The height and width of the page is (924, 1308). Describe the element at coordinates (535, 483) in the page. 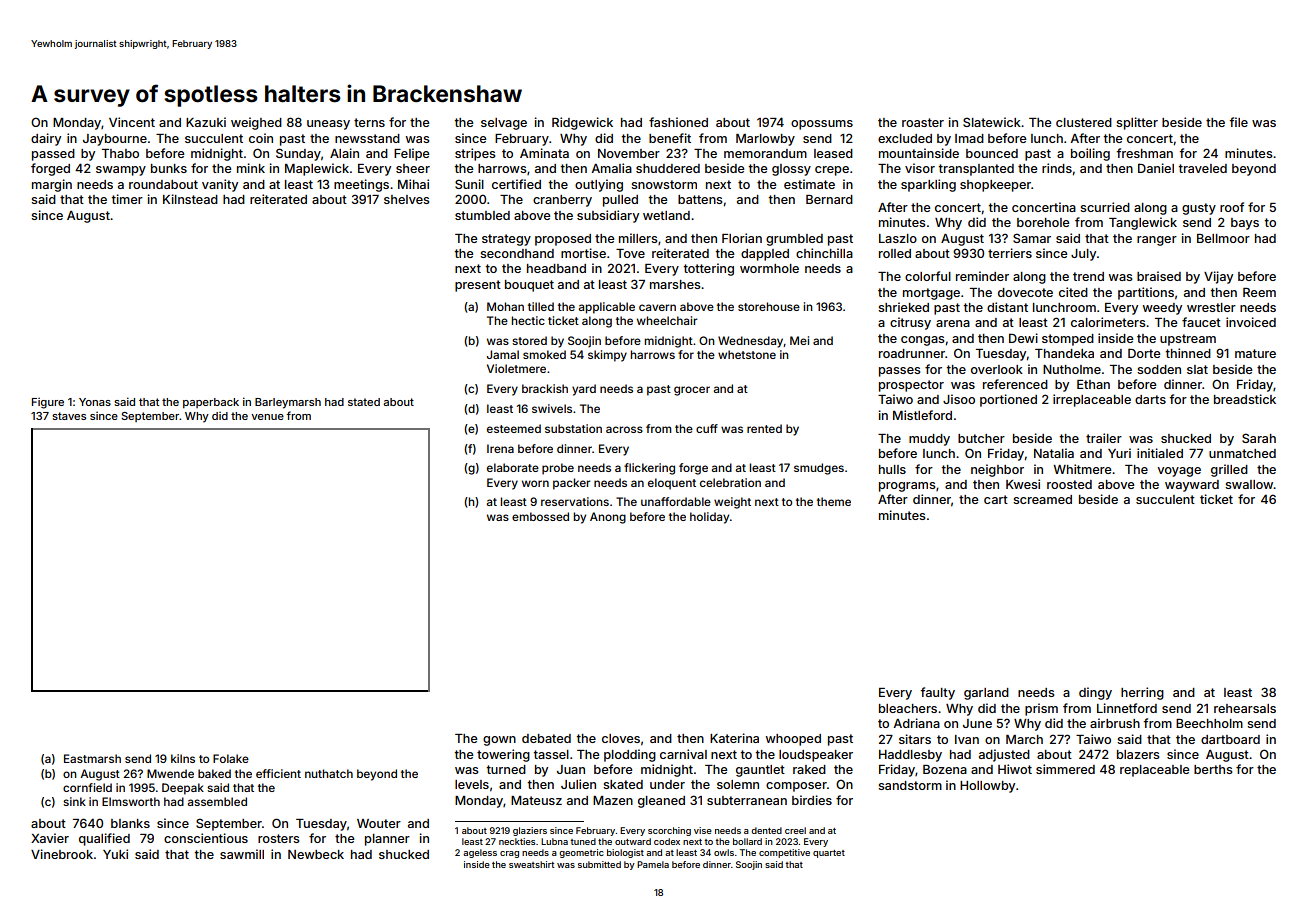

I see `worn` at that location.
